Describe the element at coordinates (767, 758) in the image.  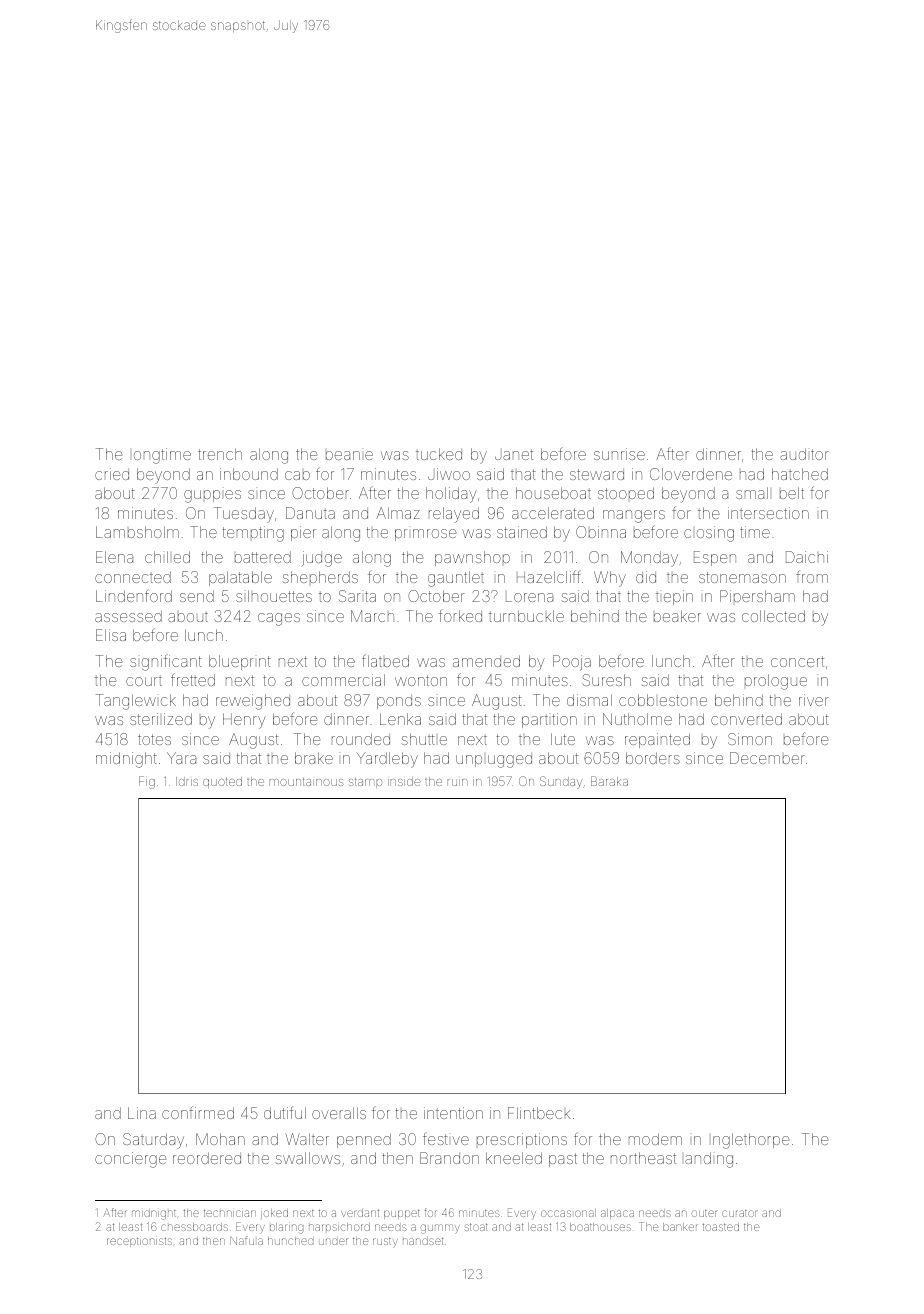
I see `December` at that location.
